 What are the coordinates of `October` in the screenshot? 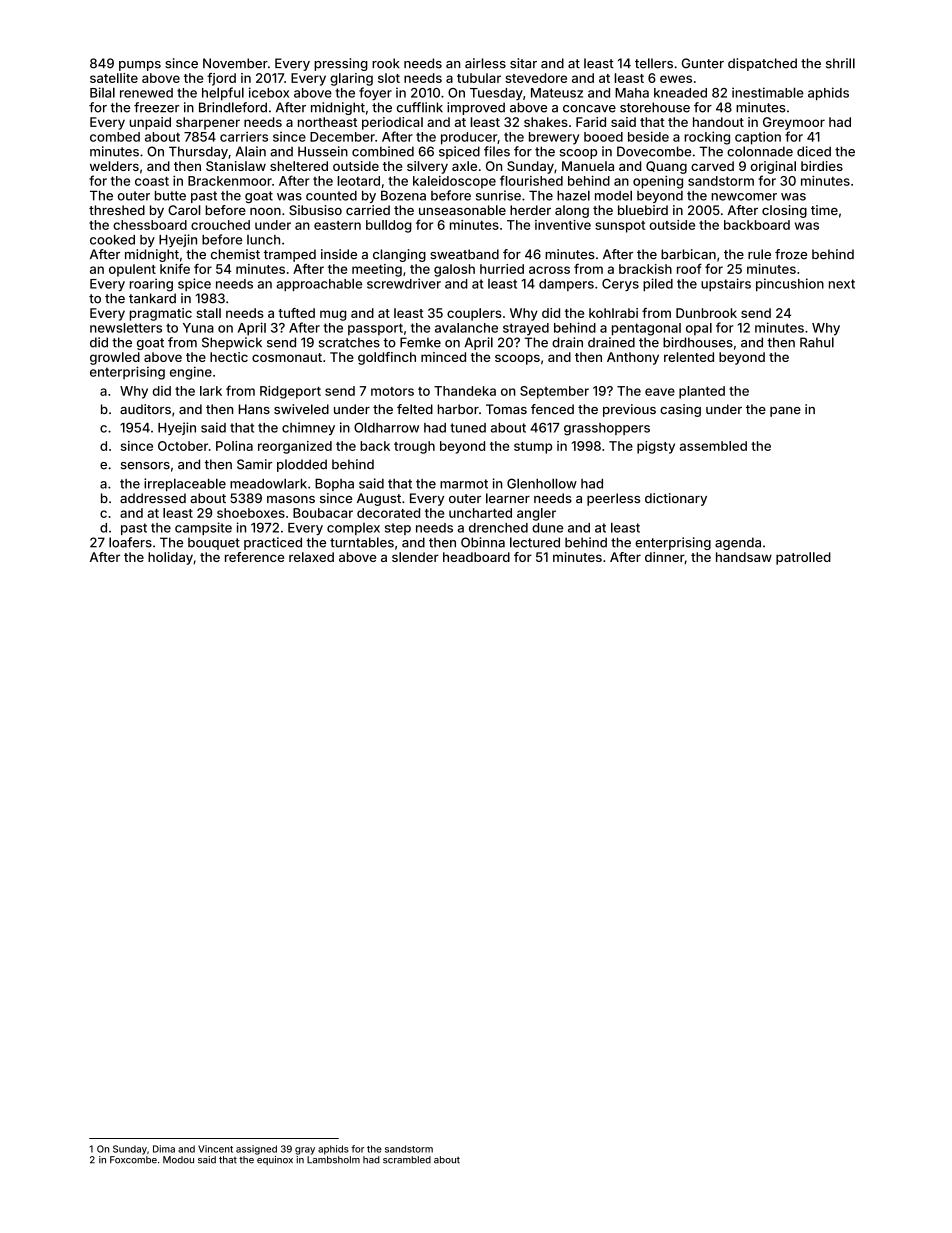 It's located at (183, 446).
